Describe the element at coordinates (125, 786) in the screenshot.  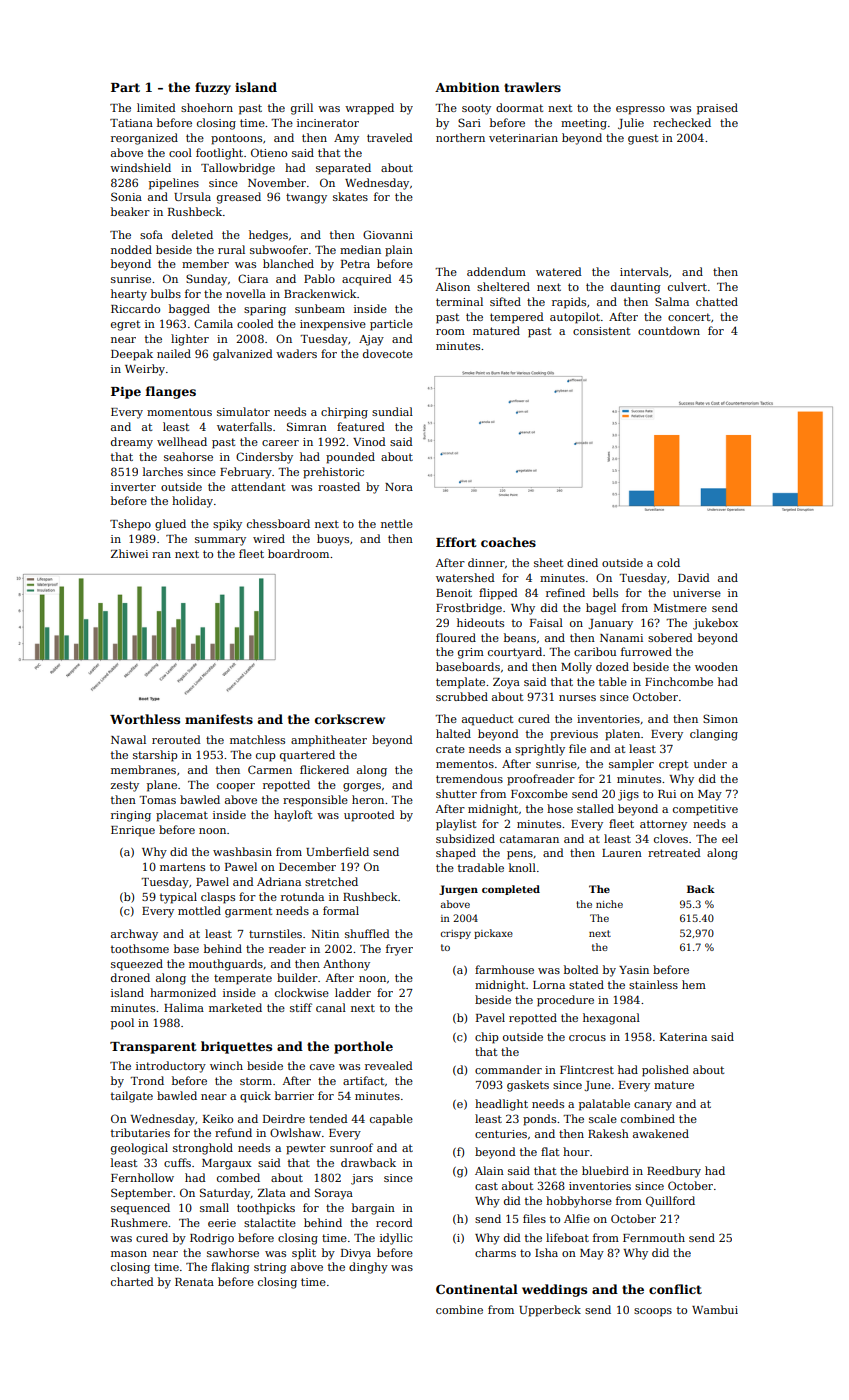
I see `zesty` at that location.
